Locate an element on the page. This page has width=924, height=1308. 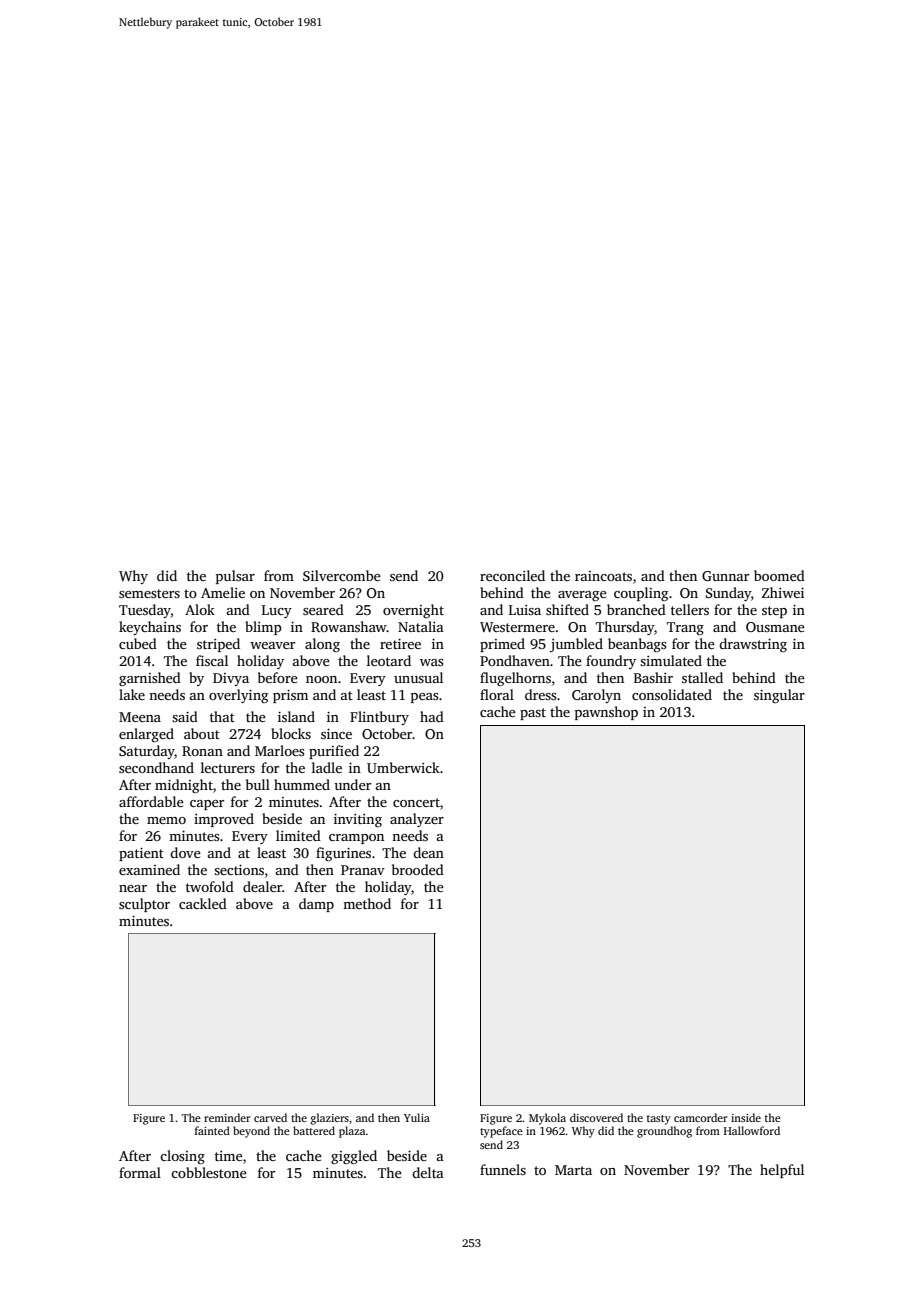
Yulia is located at coordinates (417, 1117).
